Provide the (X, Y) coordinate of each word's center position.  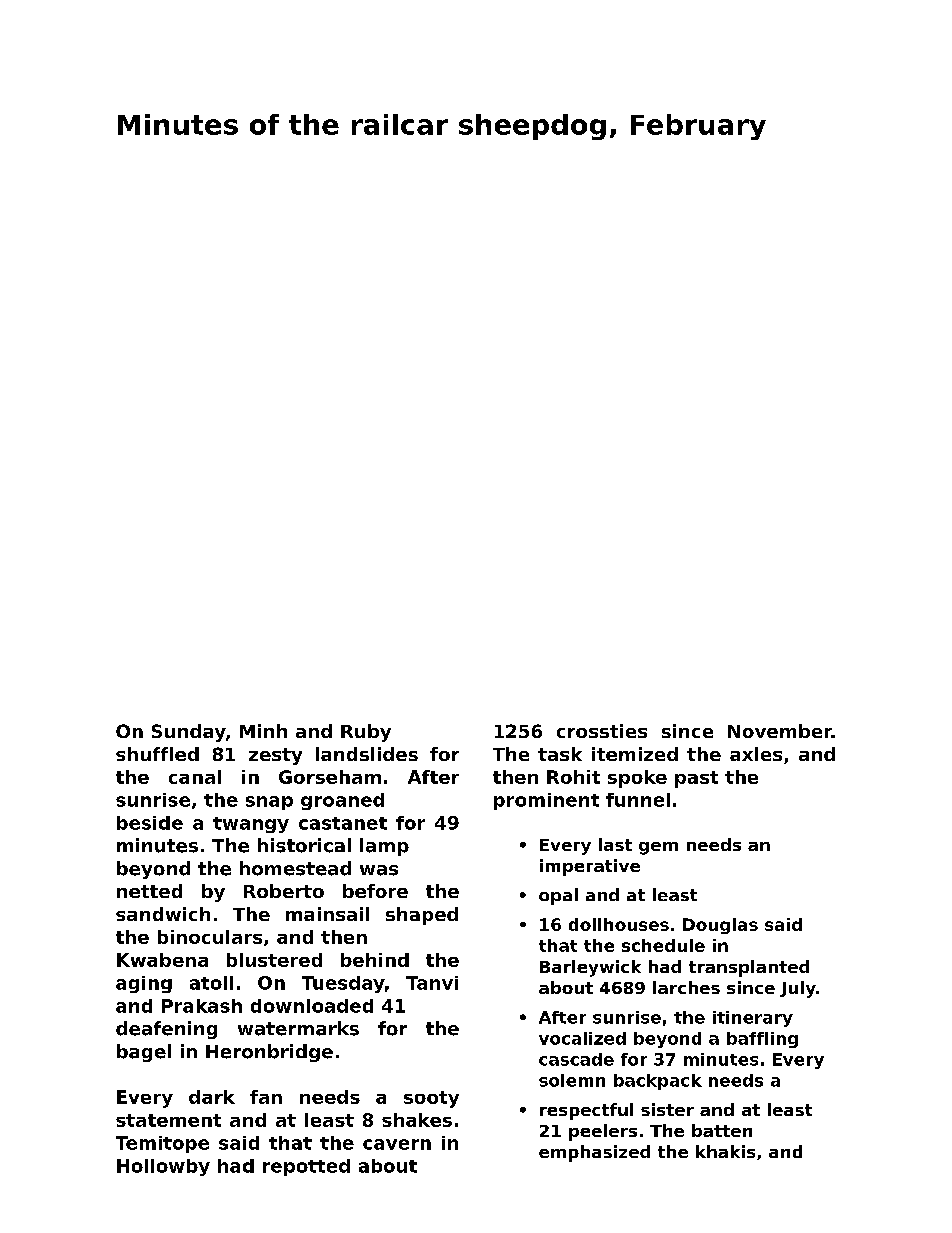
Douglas (720, 926)
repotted (306, 1167)
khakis (725, 1151)
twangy (251, 825)
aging (144, 984)
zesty (275, 756)
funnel (638, 800)
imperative (590, 867)
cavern (397, 1144)
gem (658, 848)
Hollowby (163, 1167)
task (560, 754)
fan (266, 1097)
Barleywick (590, 968)
